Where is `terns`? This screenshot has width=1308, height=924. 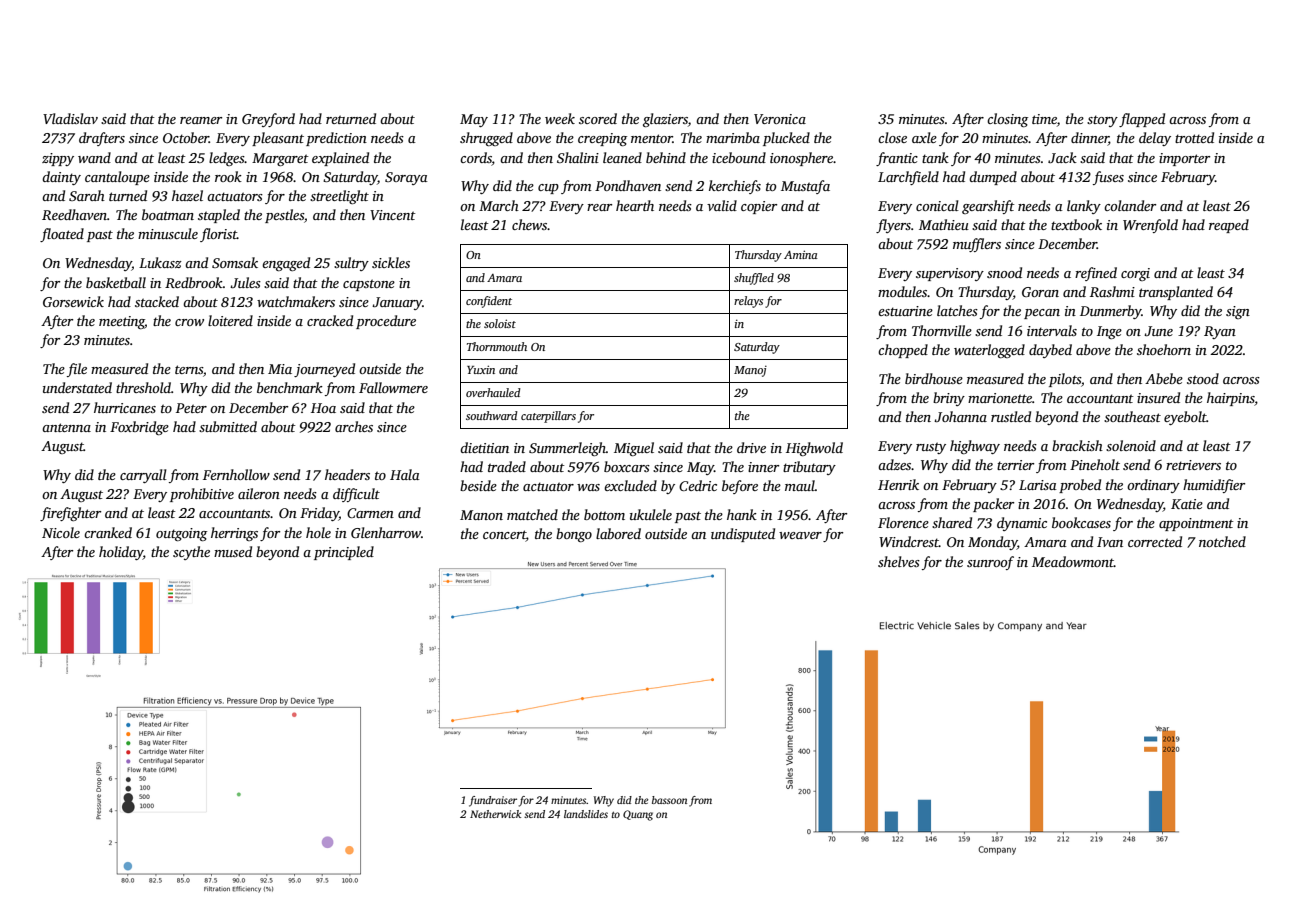
terns is located at coordinates (189, 369).
